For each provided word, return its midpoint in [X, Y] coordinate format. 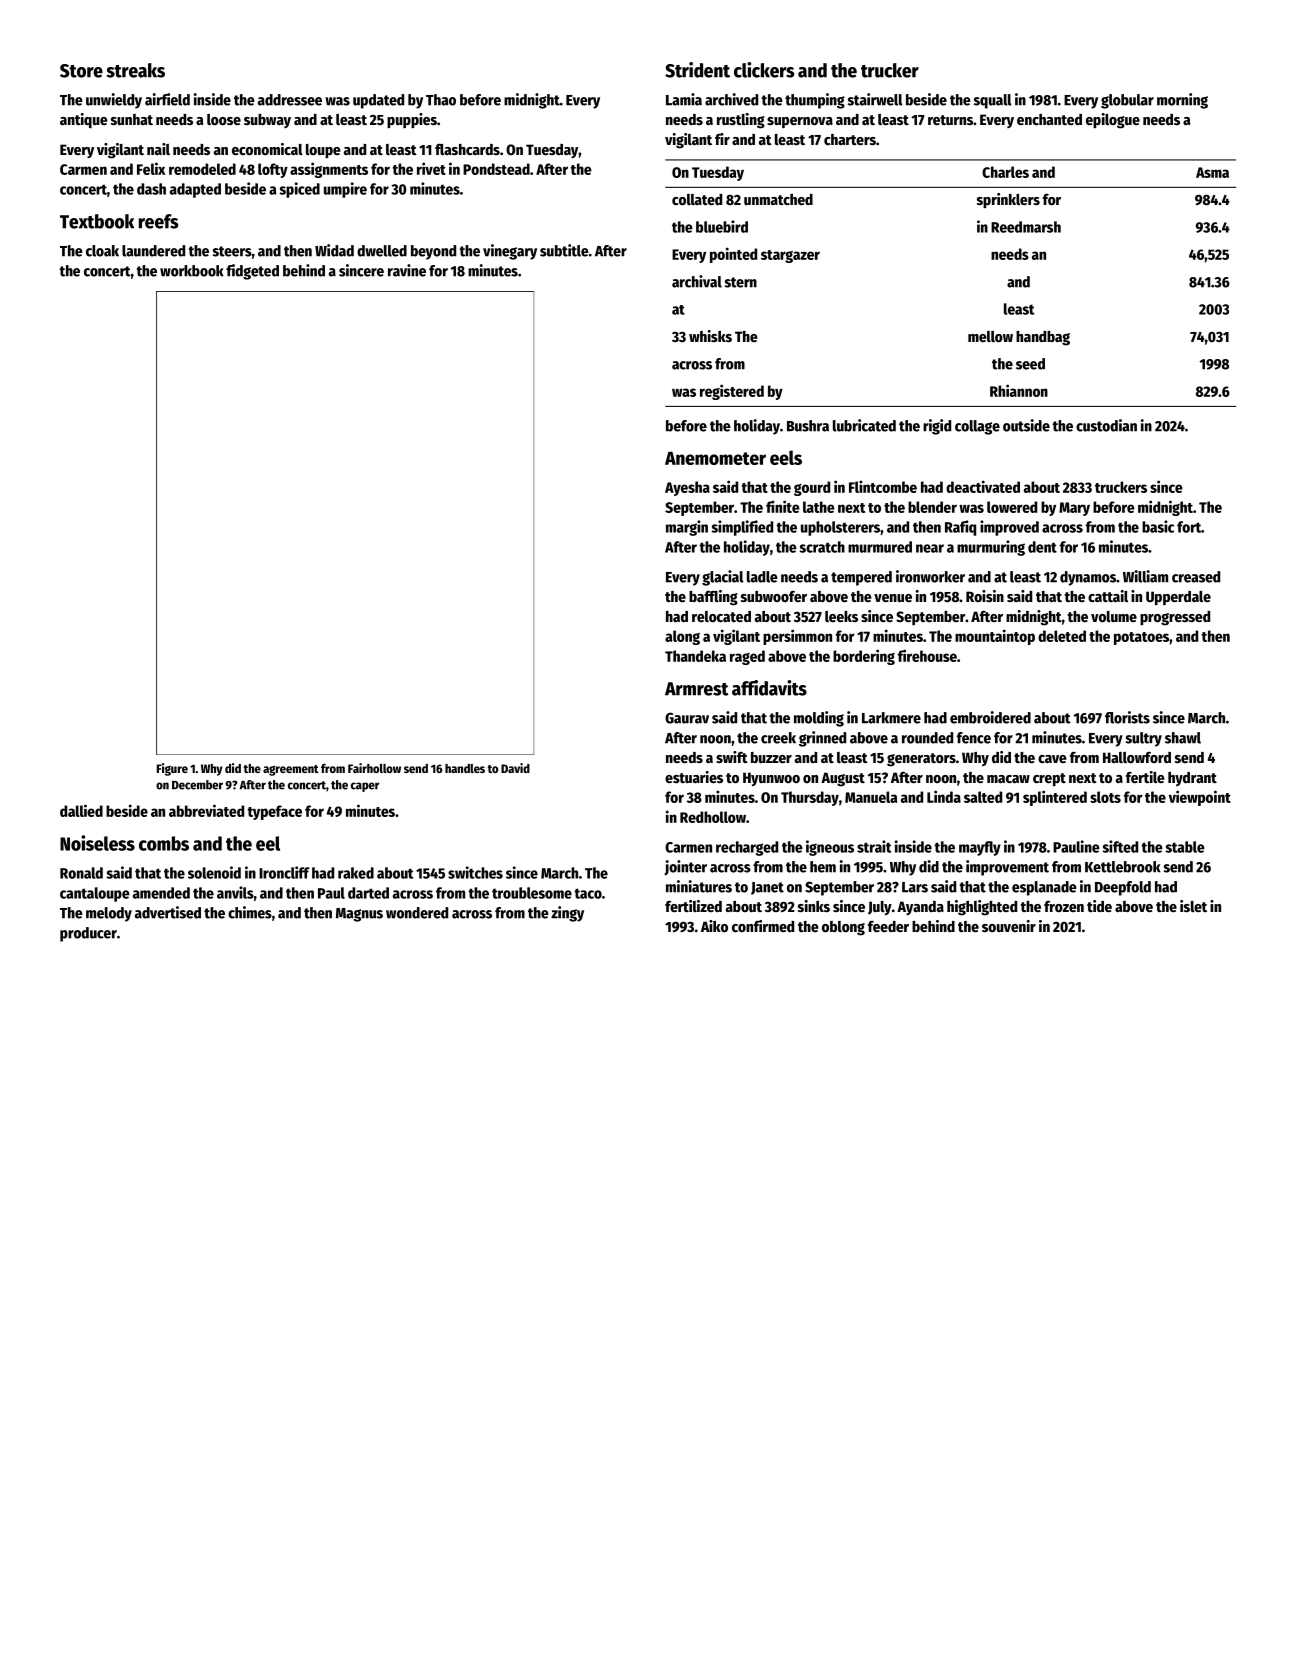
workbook [192, 271]
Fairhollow [374, 768]
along [682, 637]
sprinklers [1008, 200]
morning [1182, 101]
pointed [733, 255]
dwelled [382, 251]
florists [1127, 717]
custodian [1106, 425]
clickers [764, 70]
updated [378, 101]
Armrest [696, 689]
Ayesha [687, 488]
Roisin [985, 596]
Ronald [81, 873]
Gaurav [687, 718]
